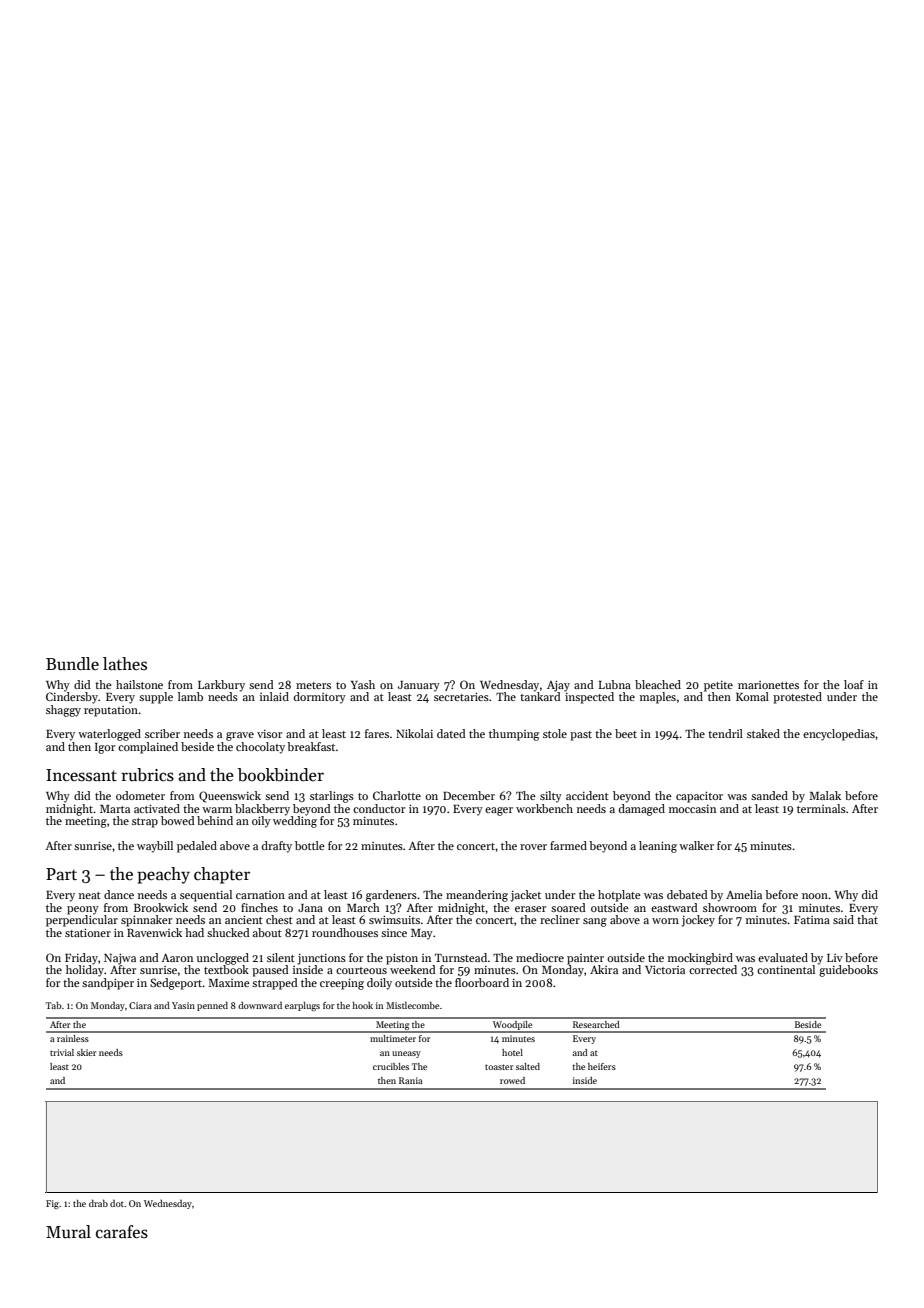 This screenshot has width=924, height=1308. I want to click on marionettes, so click(768, 685).
